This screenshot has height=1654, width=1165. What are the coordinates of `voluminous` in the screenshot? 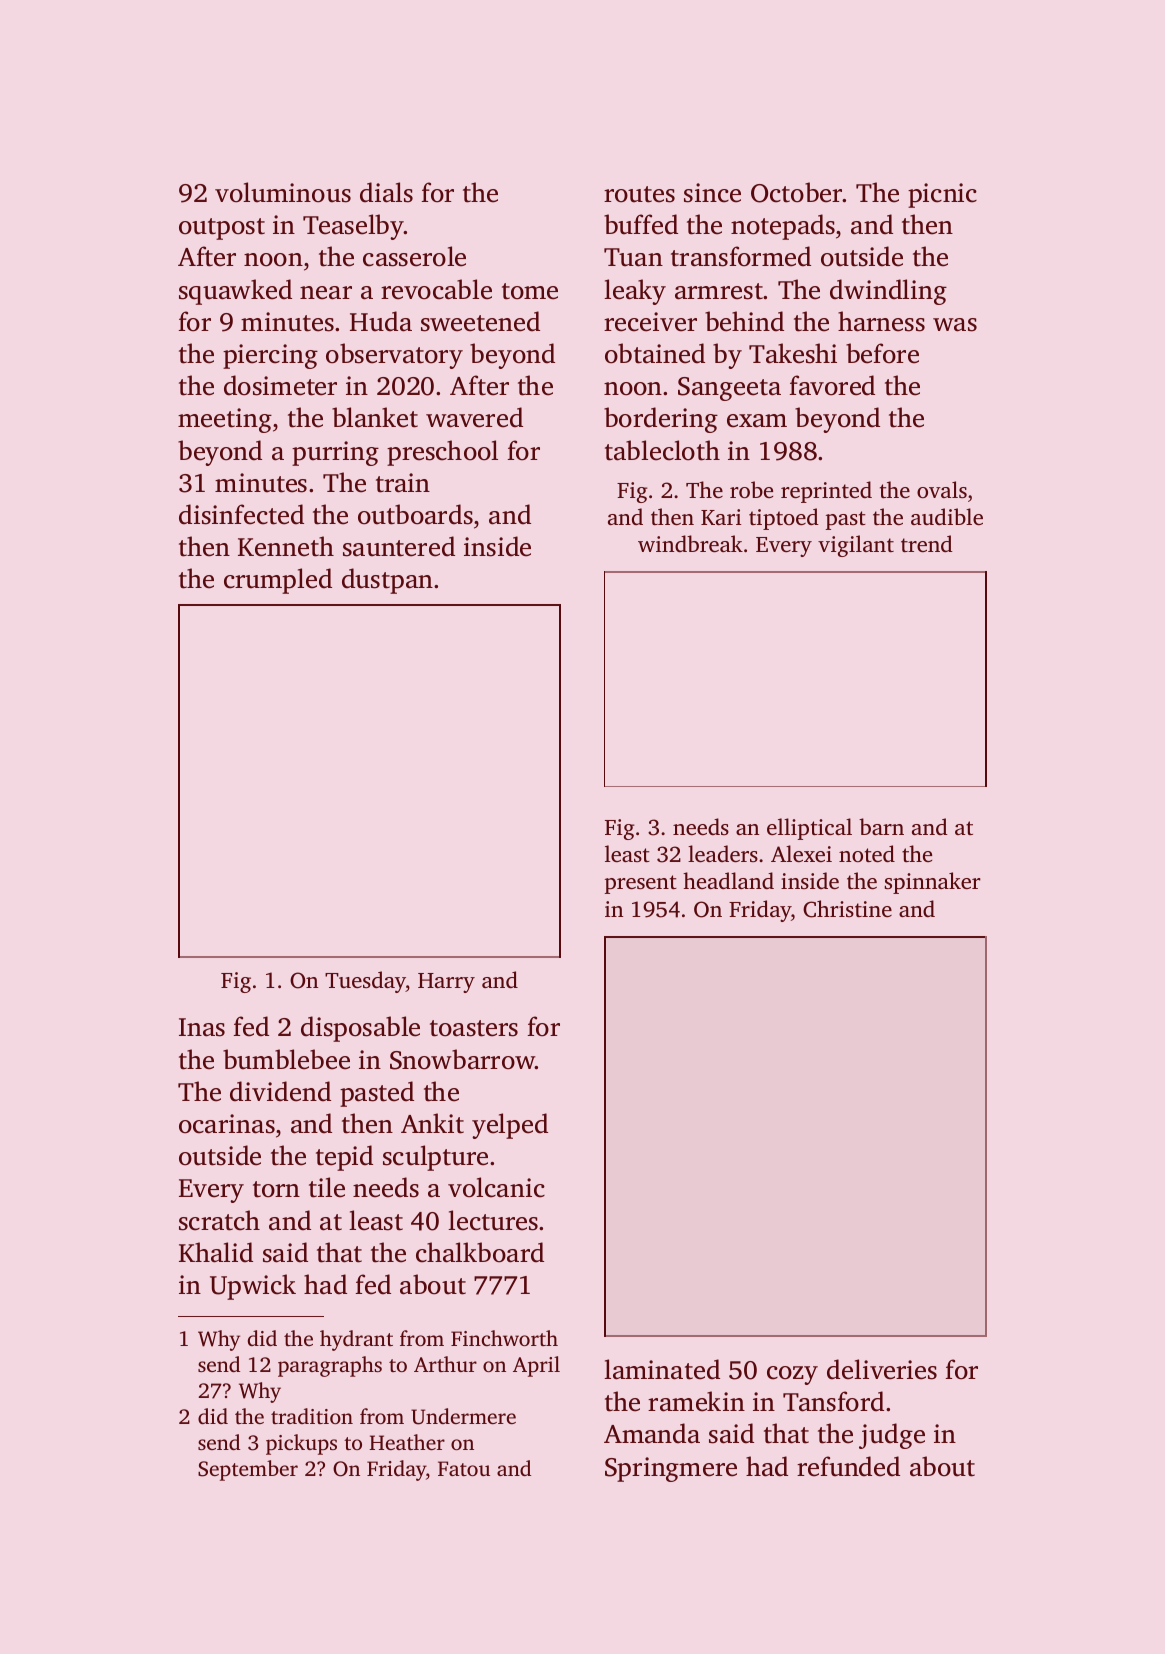 It's located at (283, 192).
